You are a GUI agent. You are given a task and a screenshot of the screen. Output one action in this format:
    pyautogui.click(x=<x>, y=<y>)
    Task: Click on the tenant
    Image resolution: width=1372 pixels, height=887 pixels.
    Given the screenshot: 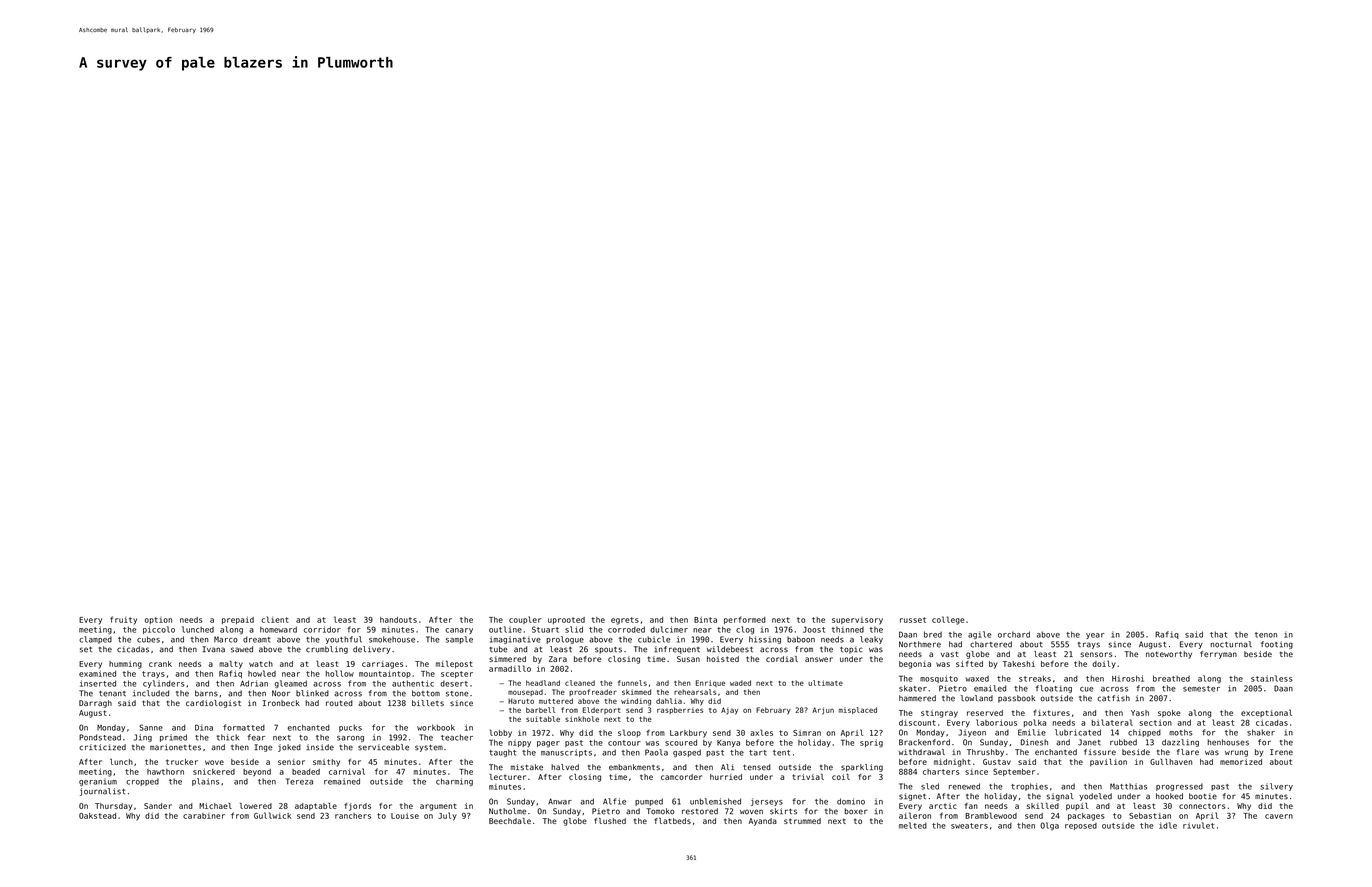 What is the action you would take?
    pyautogui.click(x=112, y=694)
